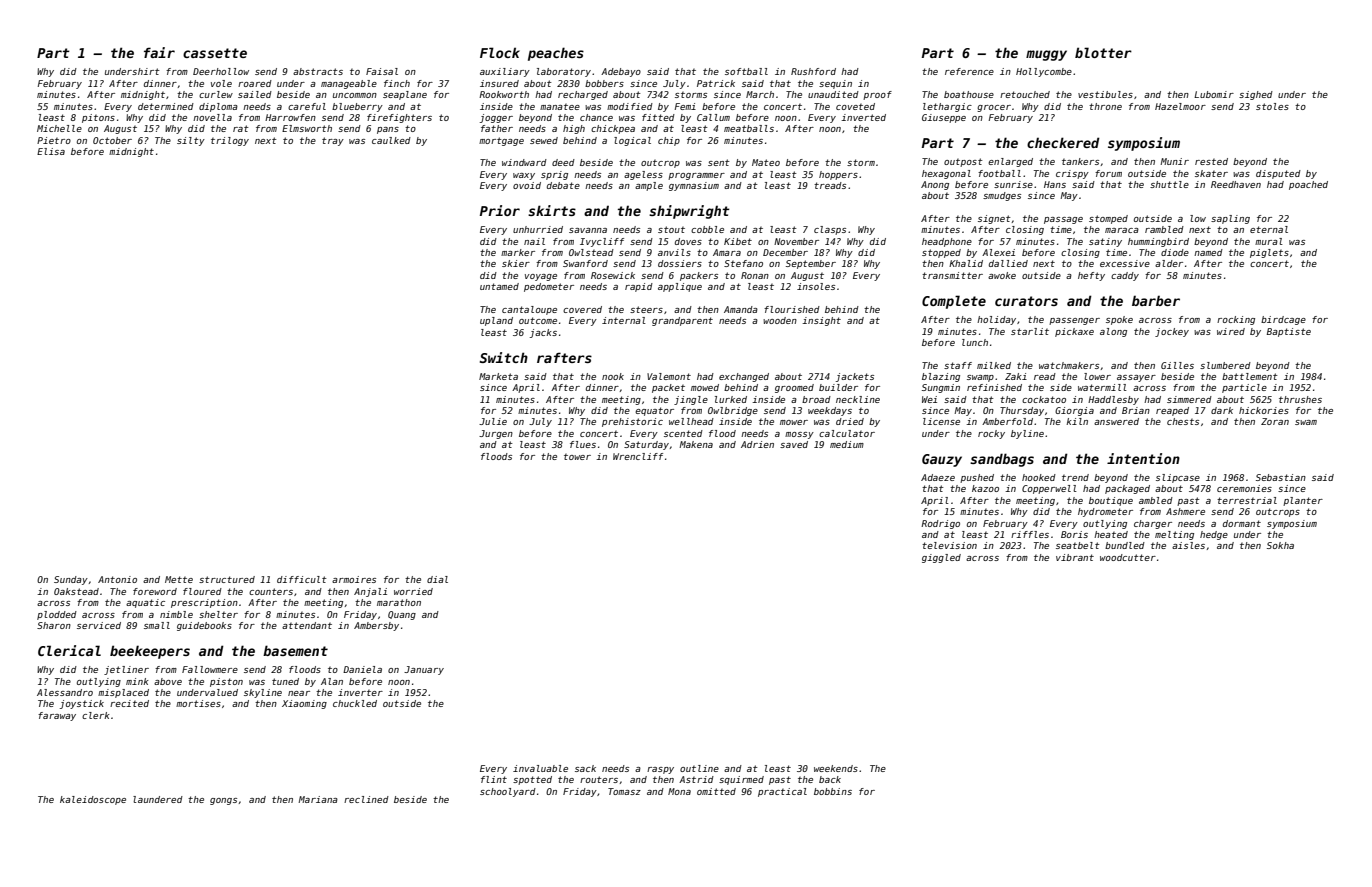  What do you see at coordinates (556, 54) in the document?
I see `peaches` at bounding box center [556, 54].
